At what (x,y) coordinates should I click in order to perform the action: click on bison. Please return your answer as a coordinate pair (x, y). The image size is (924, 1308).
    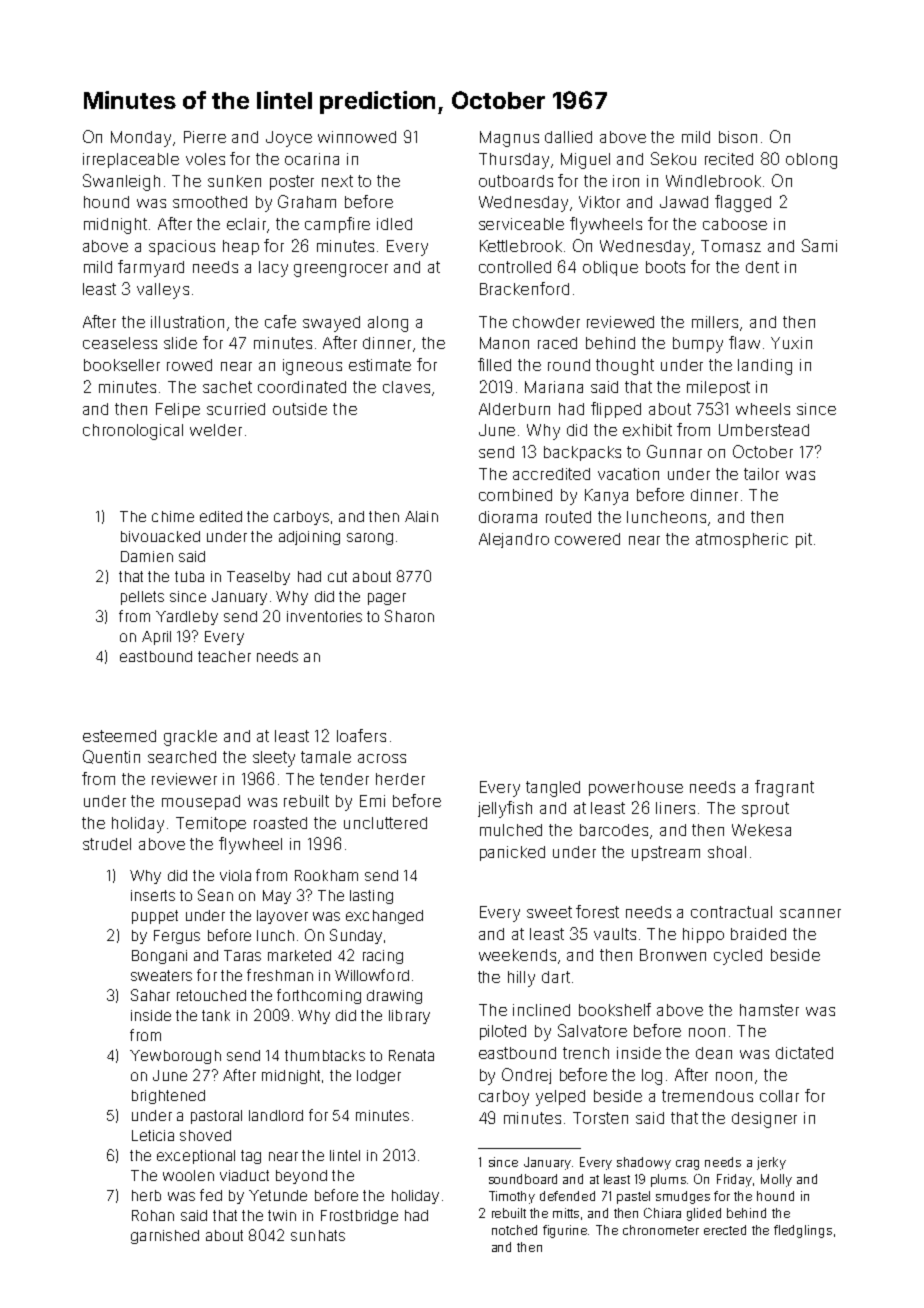
    Looking at the image, I should click on (738, 137).
